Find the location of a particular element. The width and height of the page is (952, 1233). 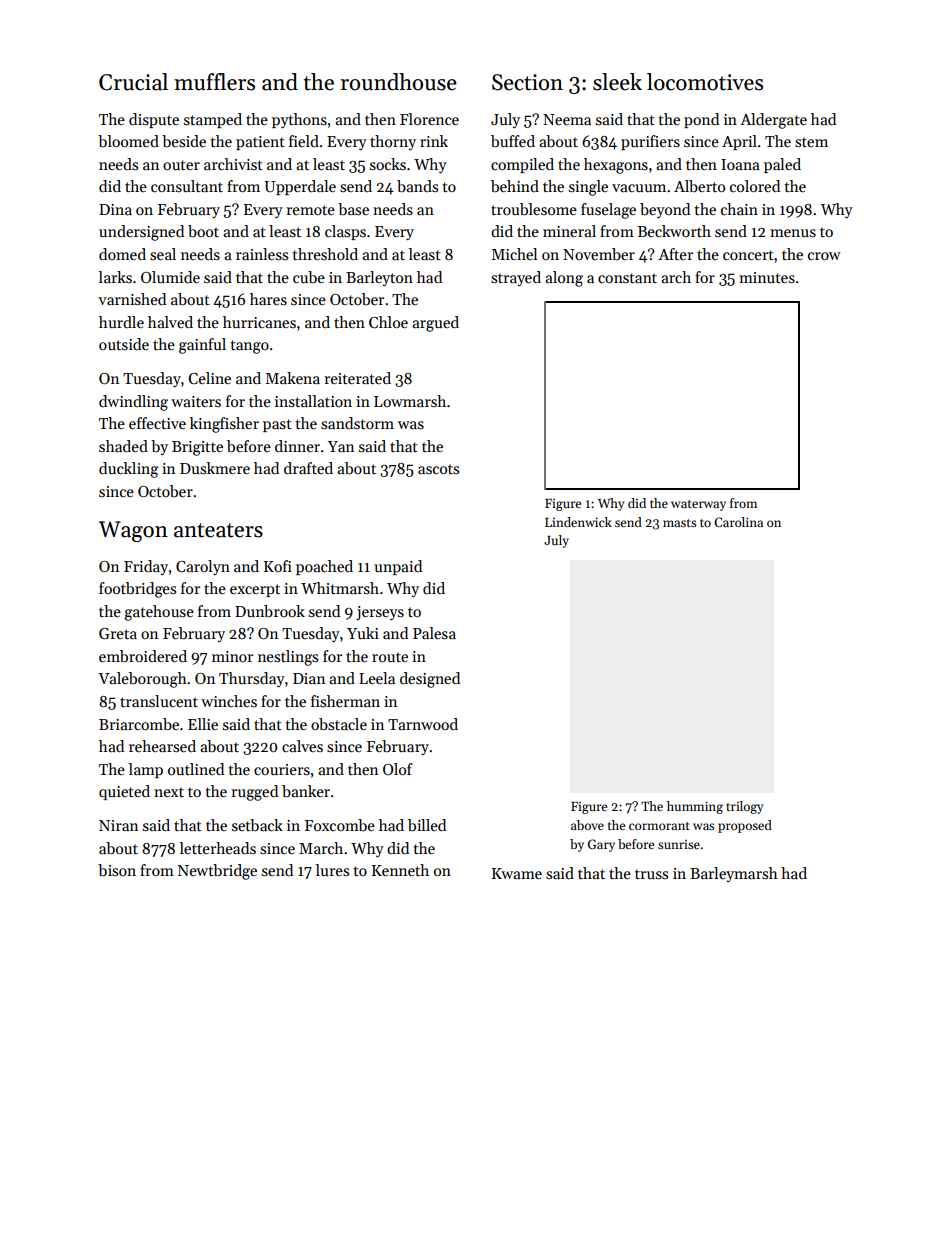

roundhouse is located at coordinates (399, 82).
